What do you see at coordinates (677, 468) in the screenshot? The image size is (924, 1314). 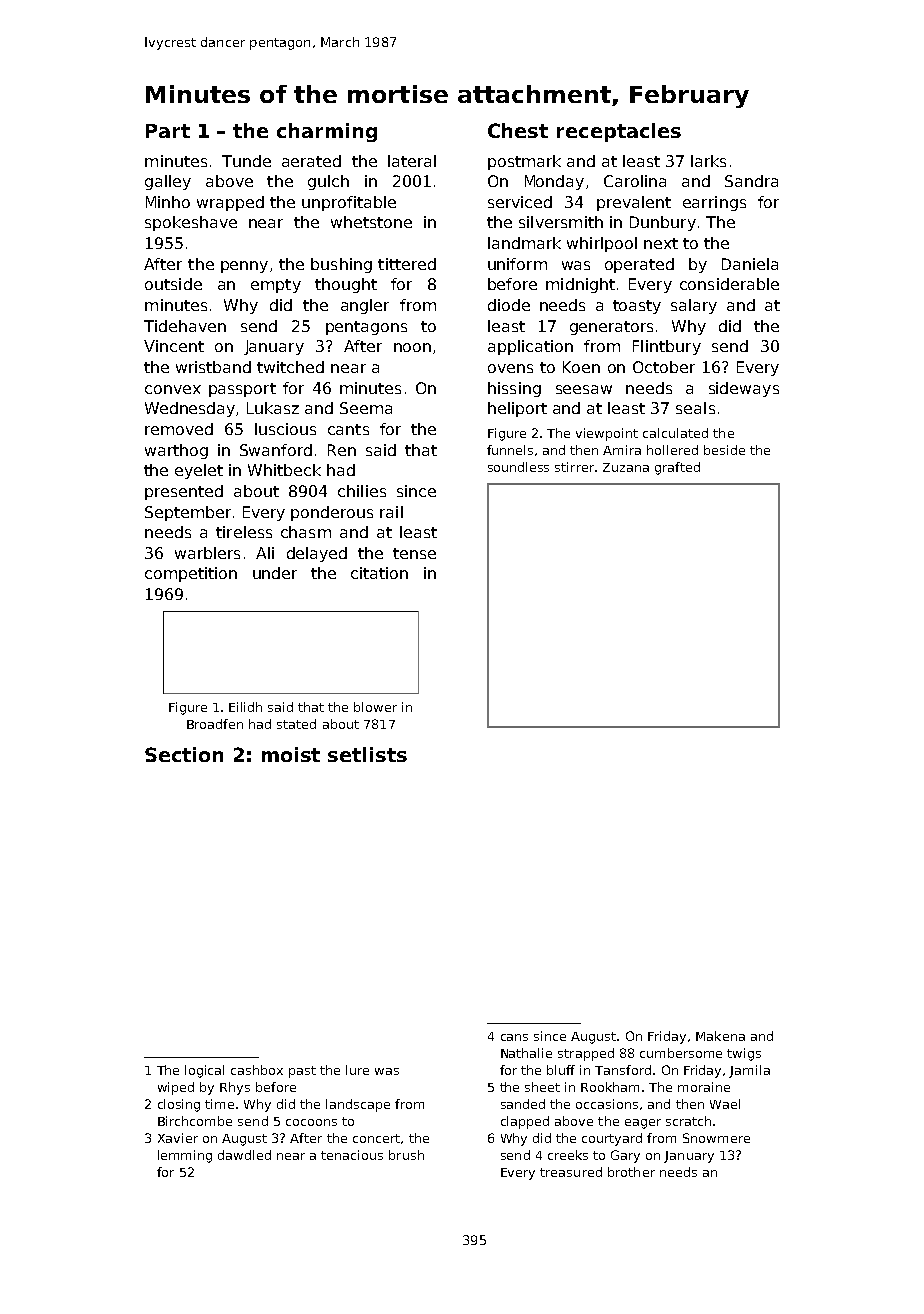 I see `grafted` at bounding box center [677, 468].
